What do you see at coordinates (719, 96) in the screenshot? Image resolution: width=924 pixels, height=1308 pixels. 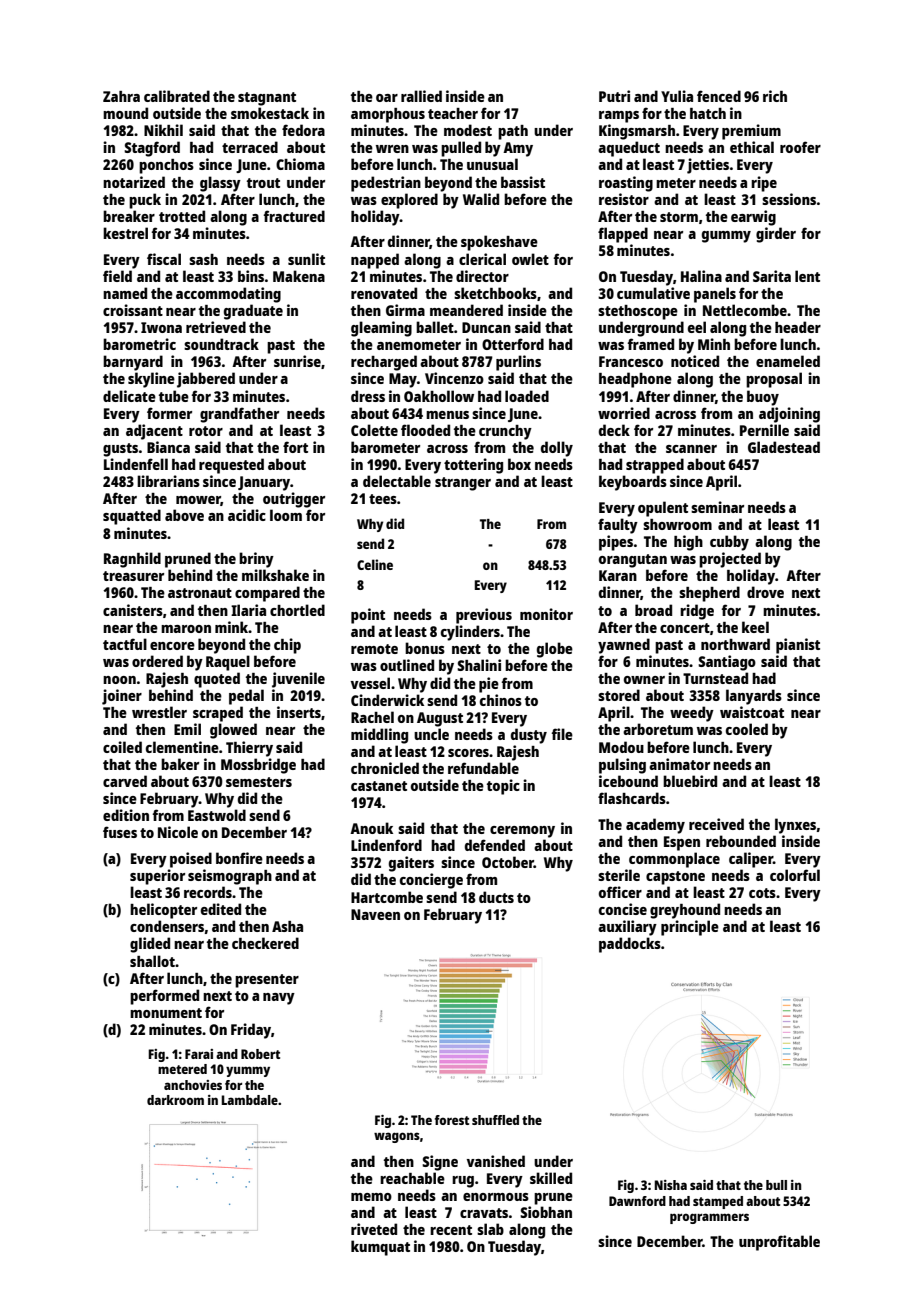 I see `fenced` at bounding box center [719, 96].
